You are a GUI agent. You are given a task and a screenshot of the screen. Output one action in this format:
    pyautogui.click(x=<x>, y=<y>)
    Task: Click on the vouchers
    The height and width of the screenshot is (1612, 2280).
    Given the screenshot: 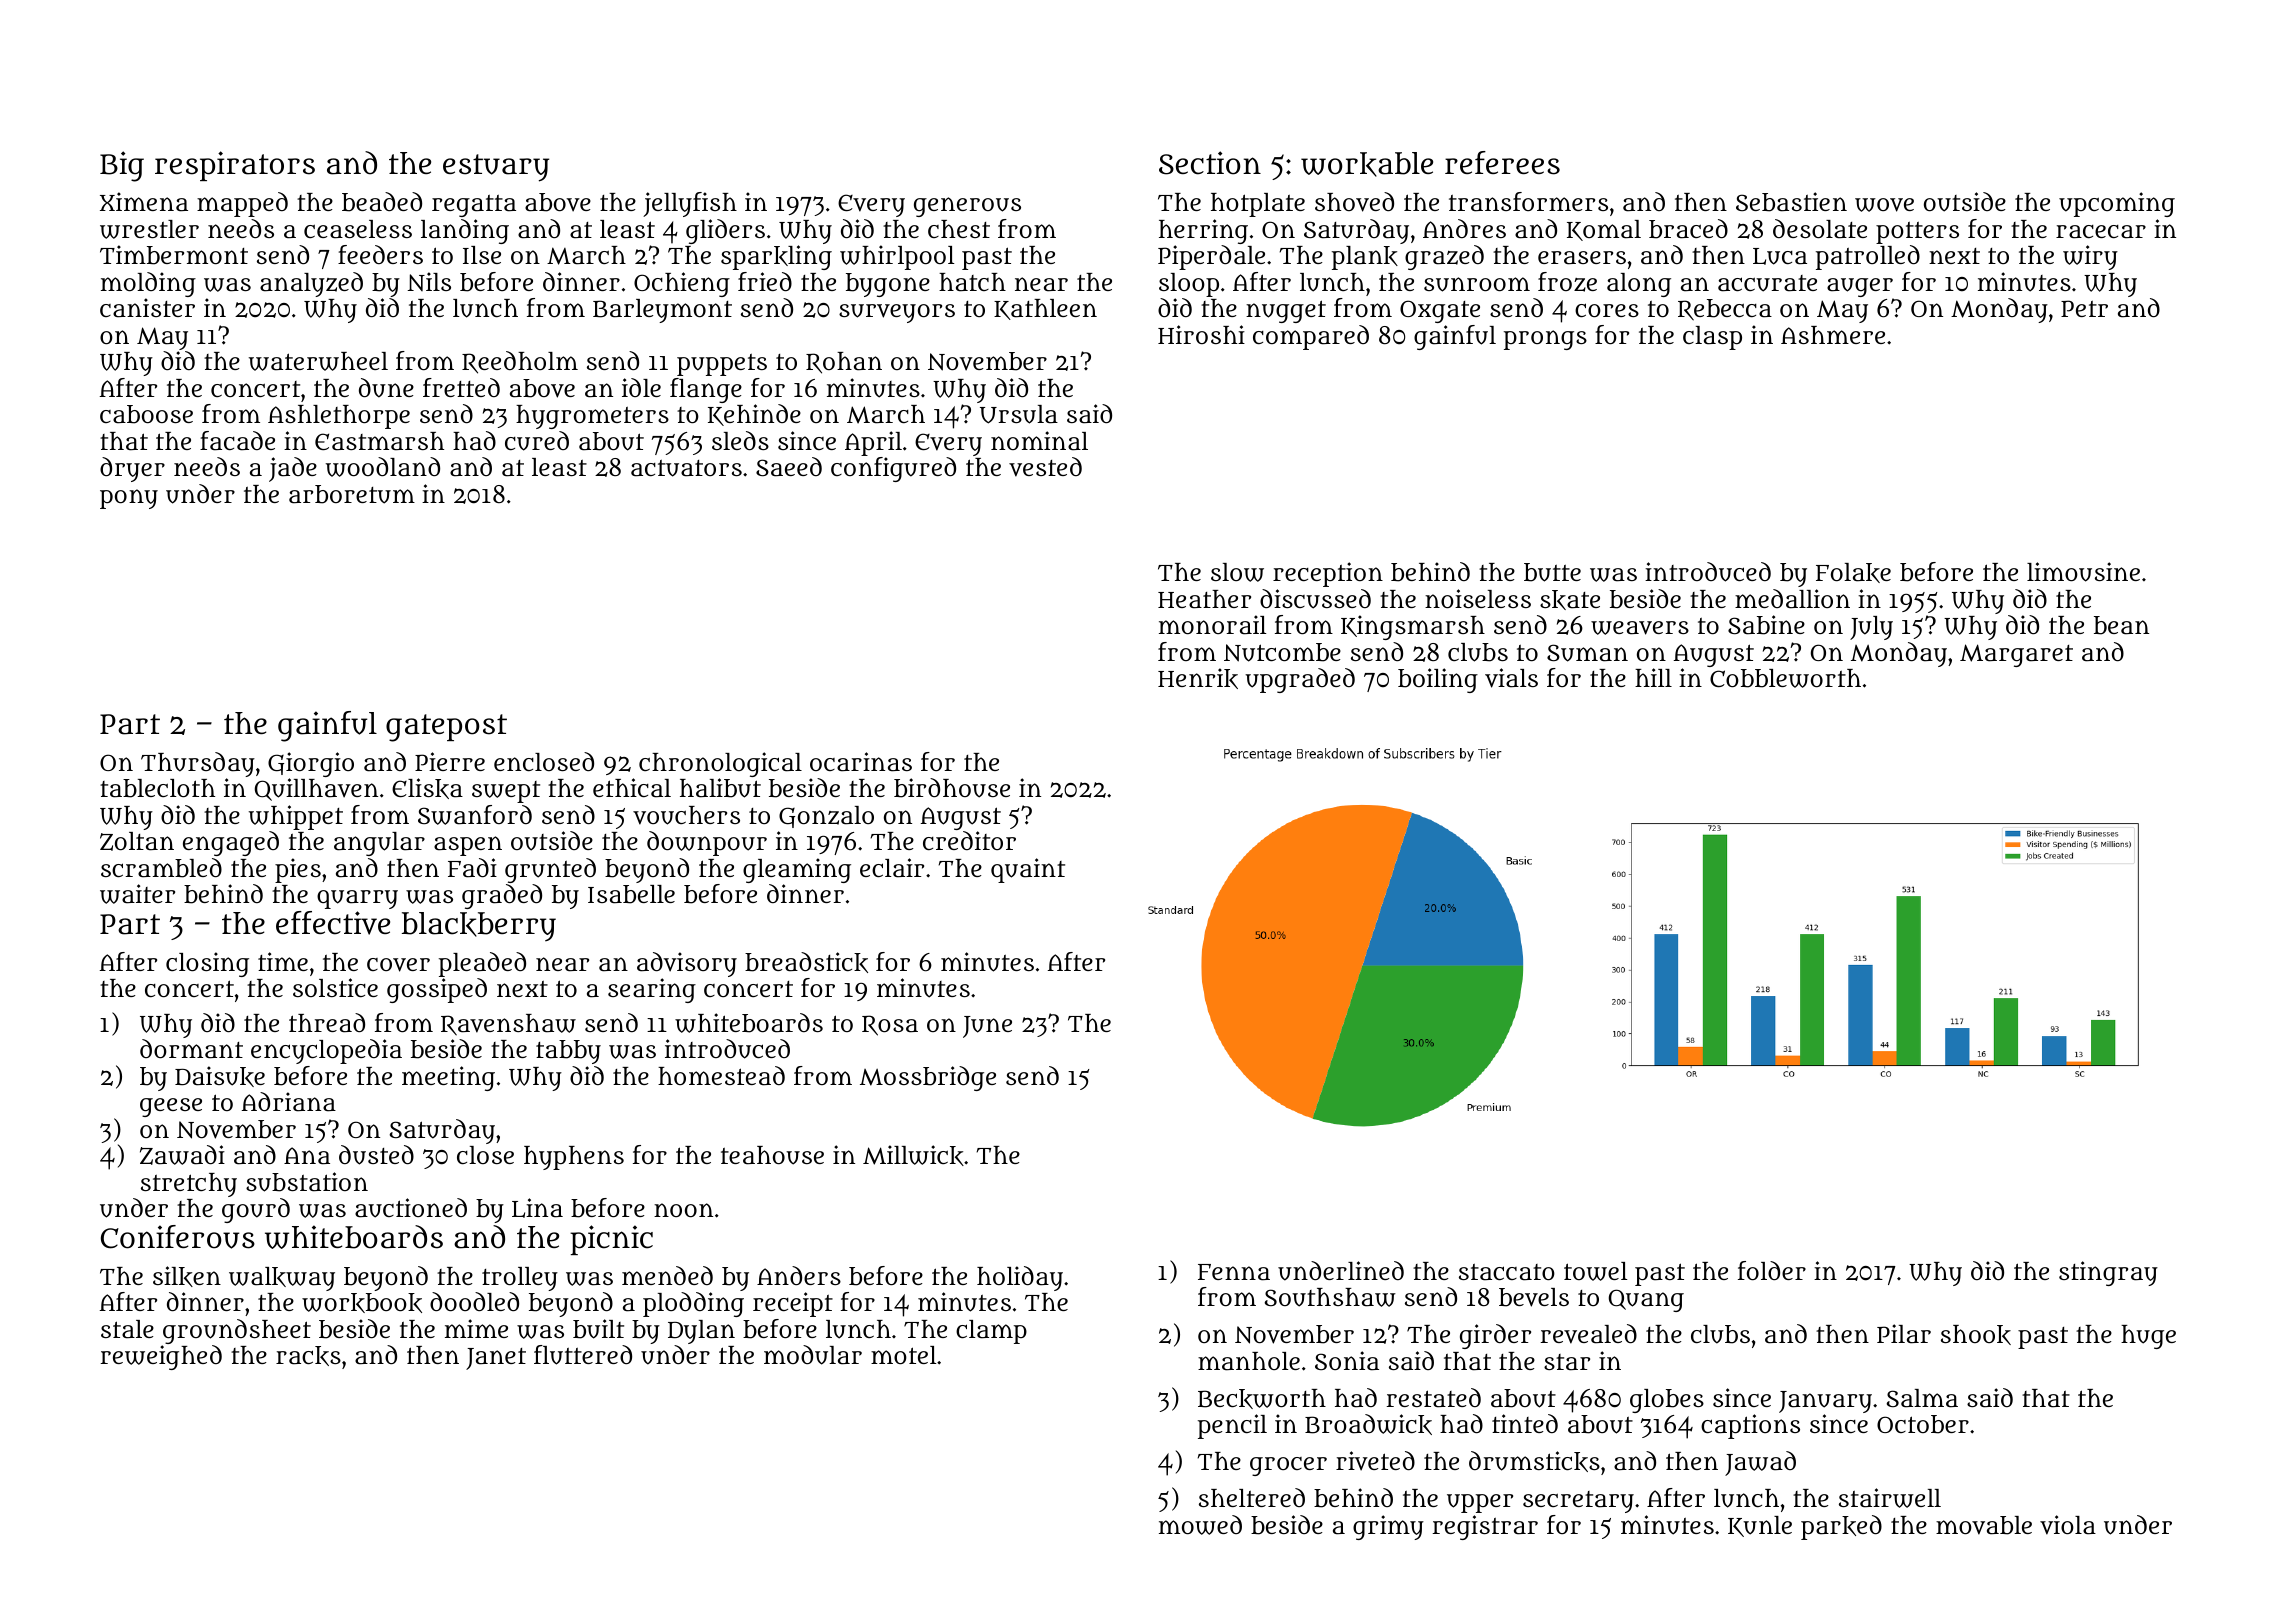 What is the action you would take?
    pyautogui.click(x=686, y=815)
